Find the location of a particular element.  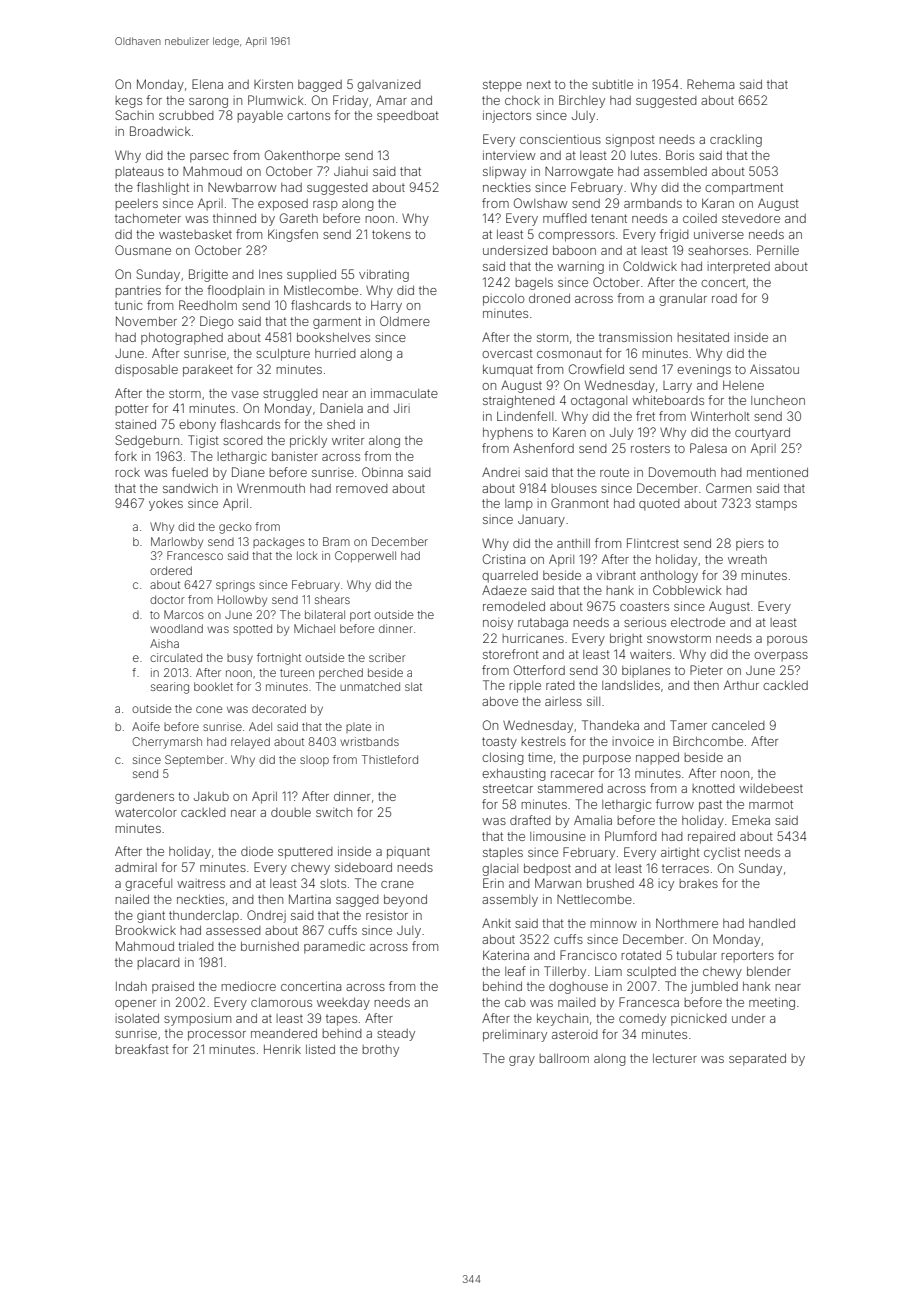

resistor is located at coordinates (387, 915).
